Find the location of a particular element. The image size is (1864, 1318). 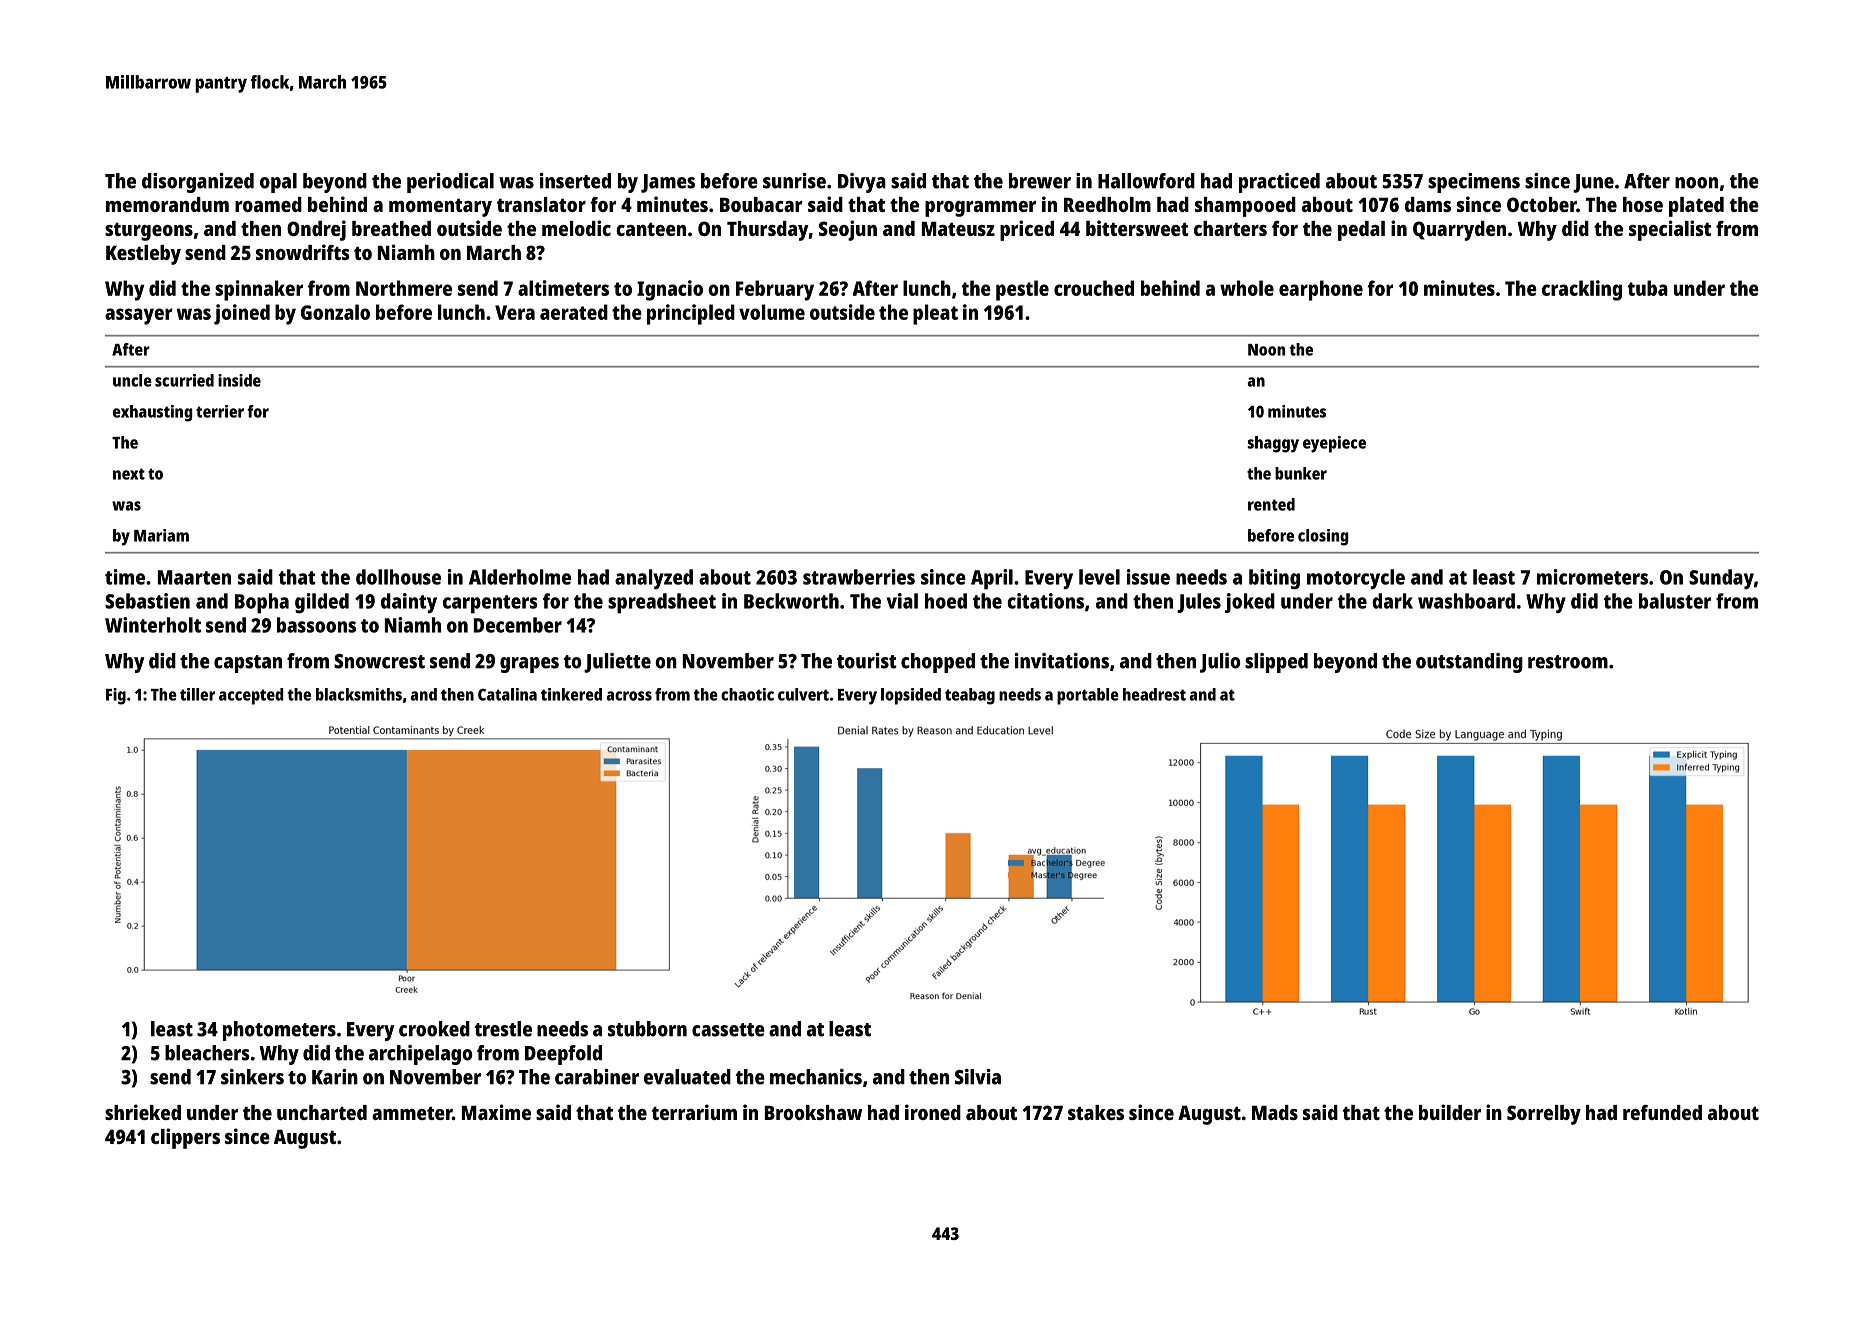

Silvia is located at coordinates (978, 1077).
